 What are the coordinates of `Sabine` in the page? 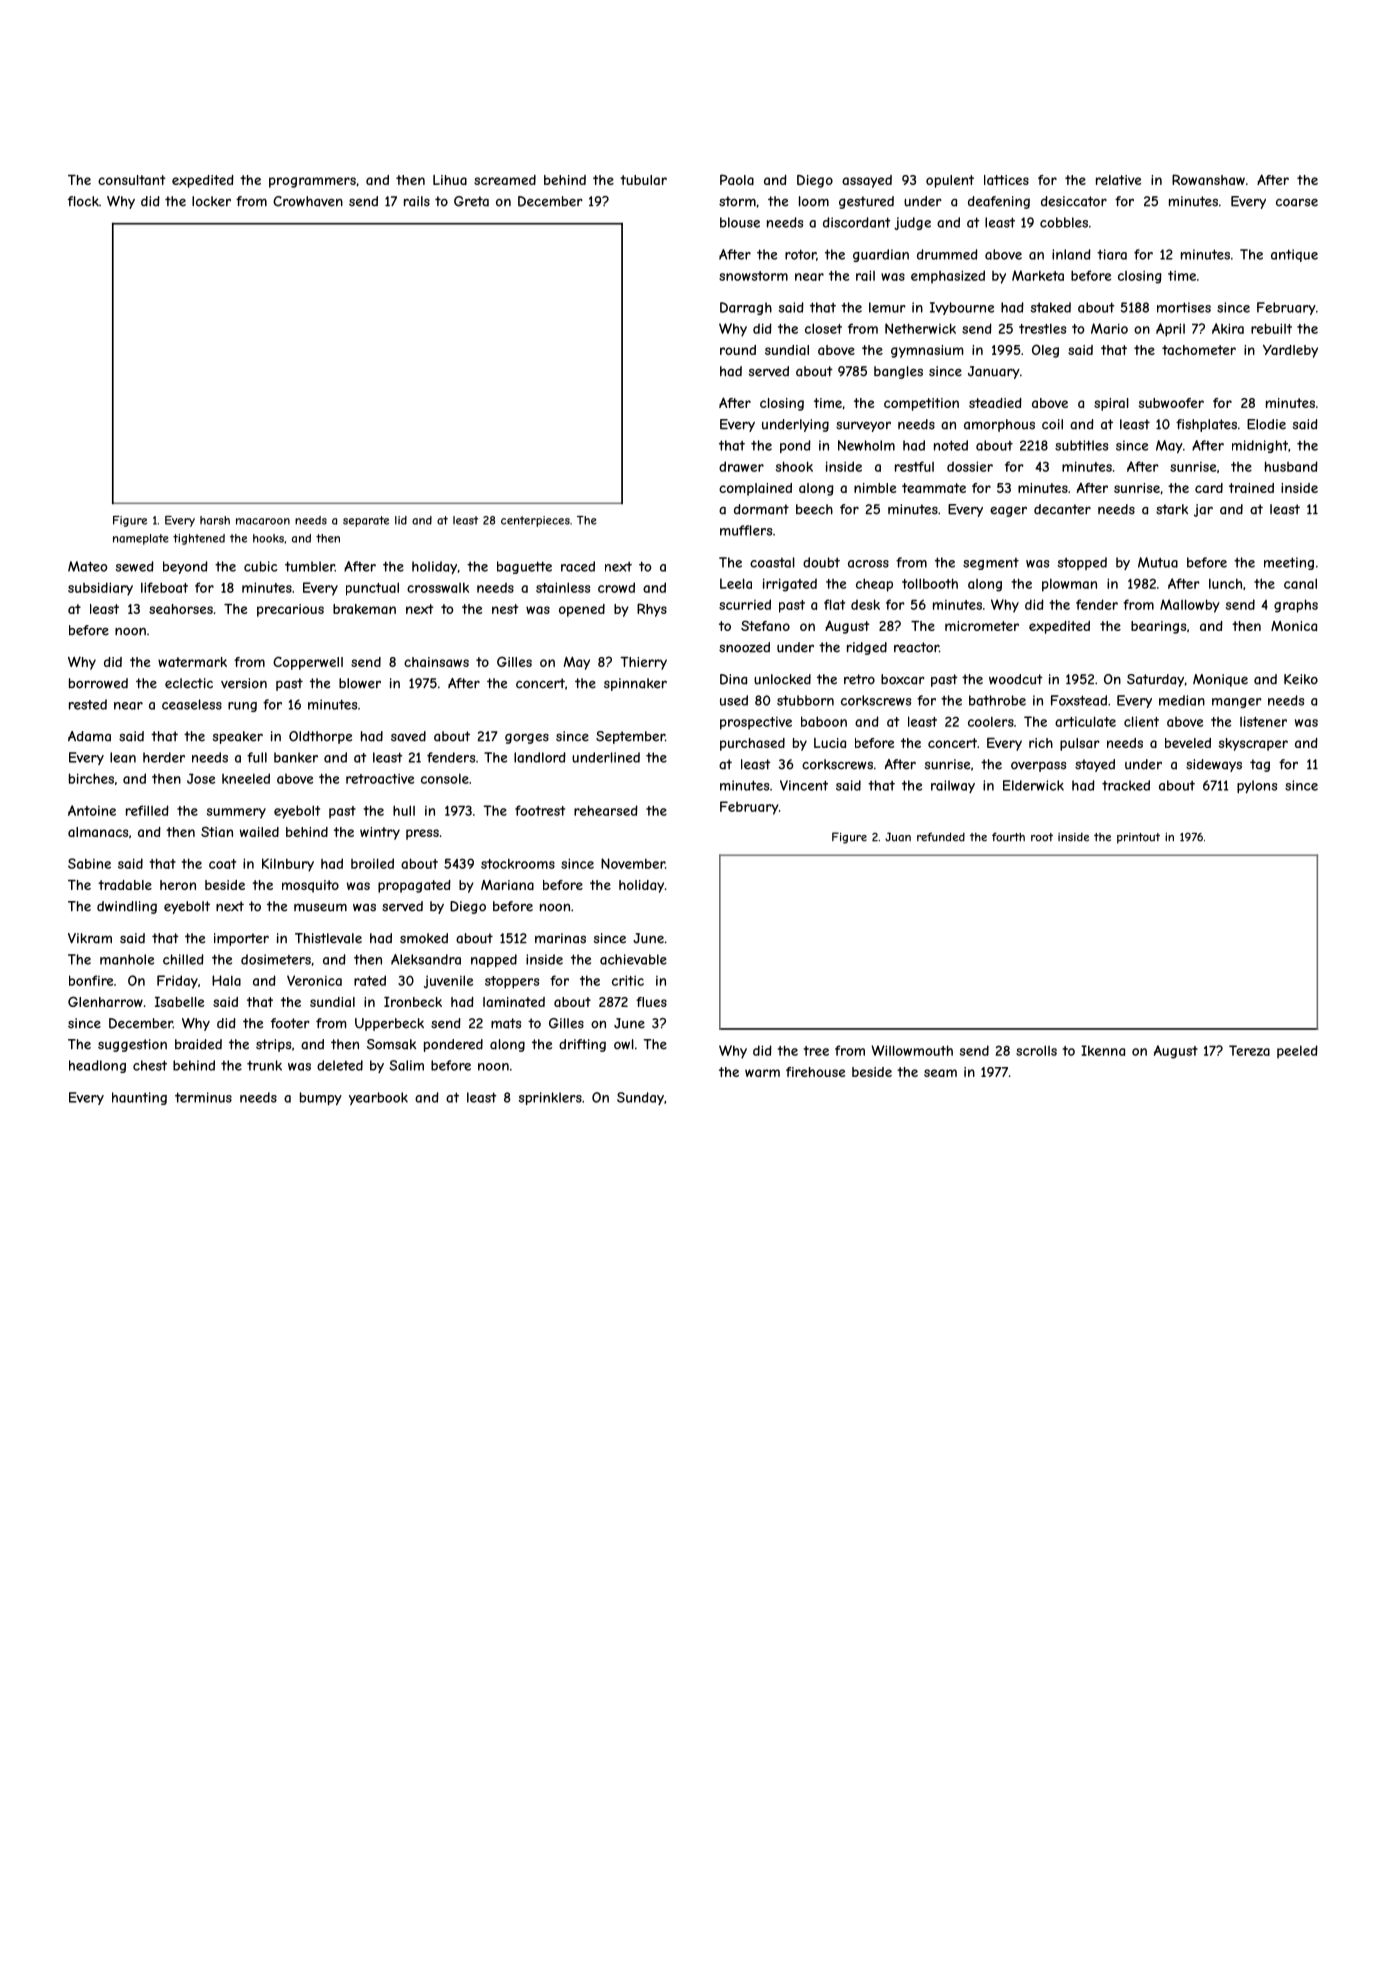 It's located at (89, 863).
